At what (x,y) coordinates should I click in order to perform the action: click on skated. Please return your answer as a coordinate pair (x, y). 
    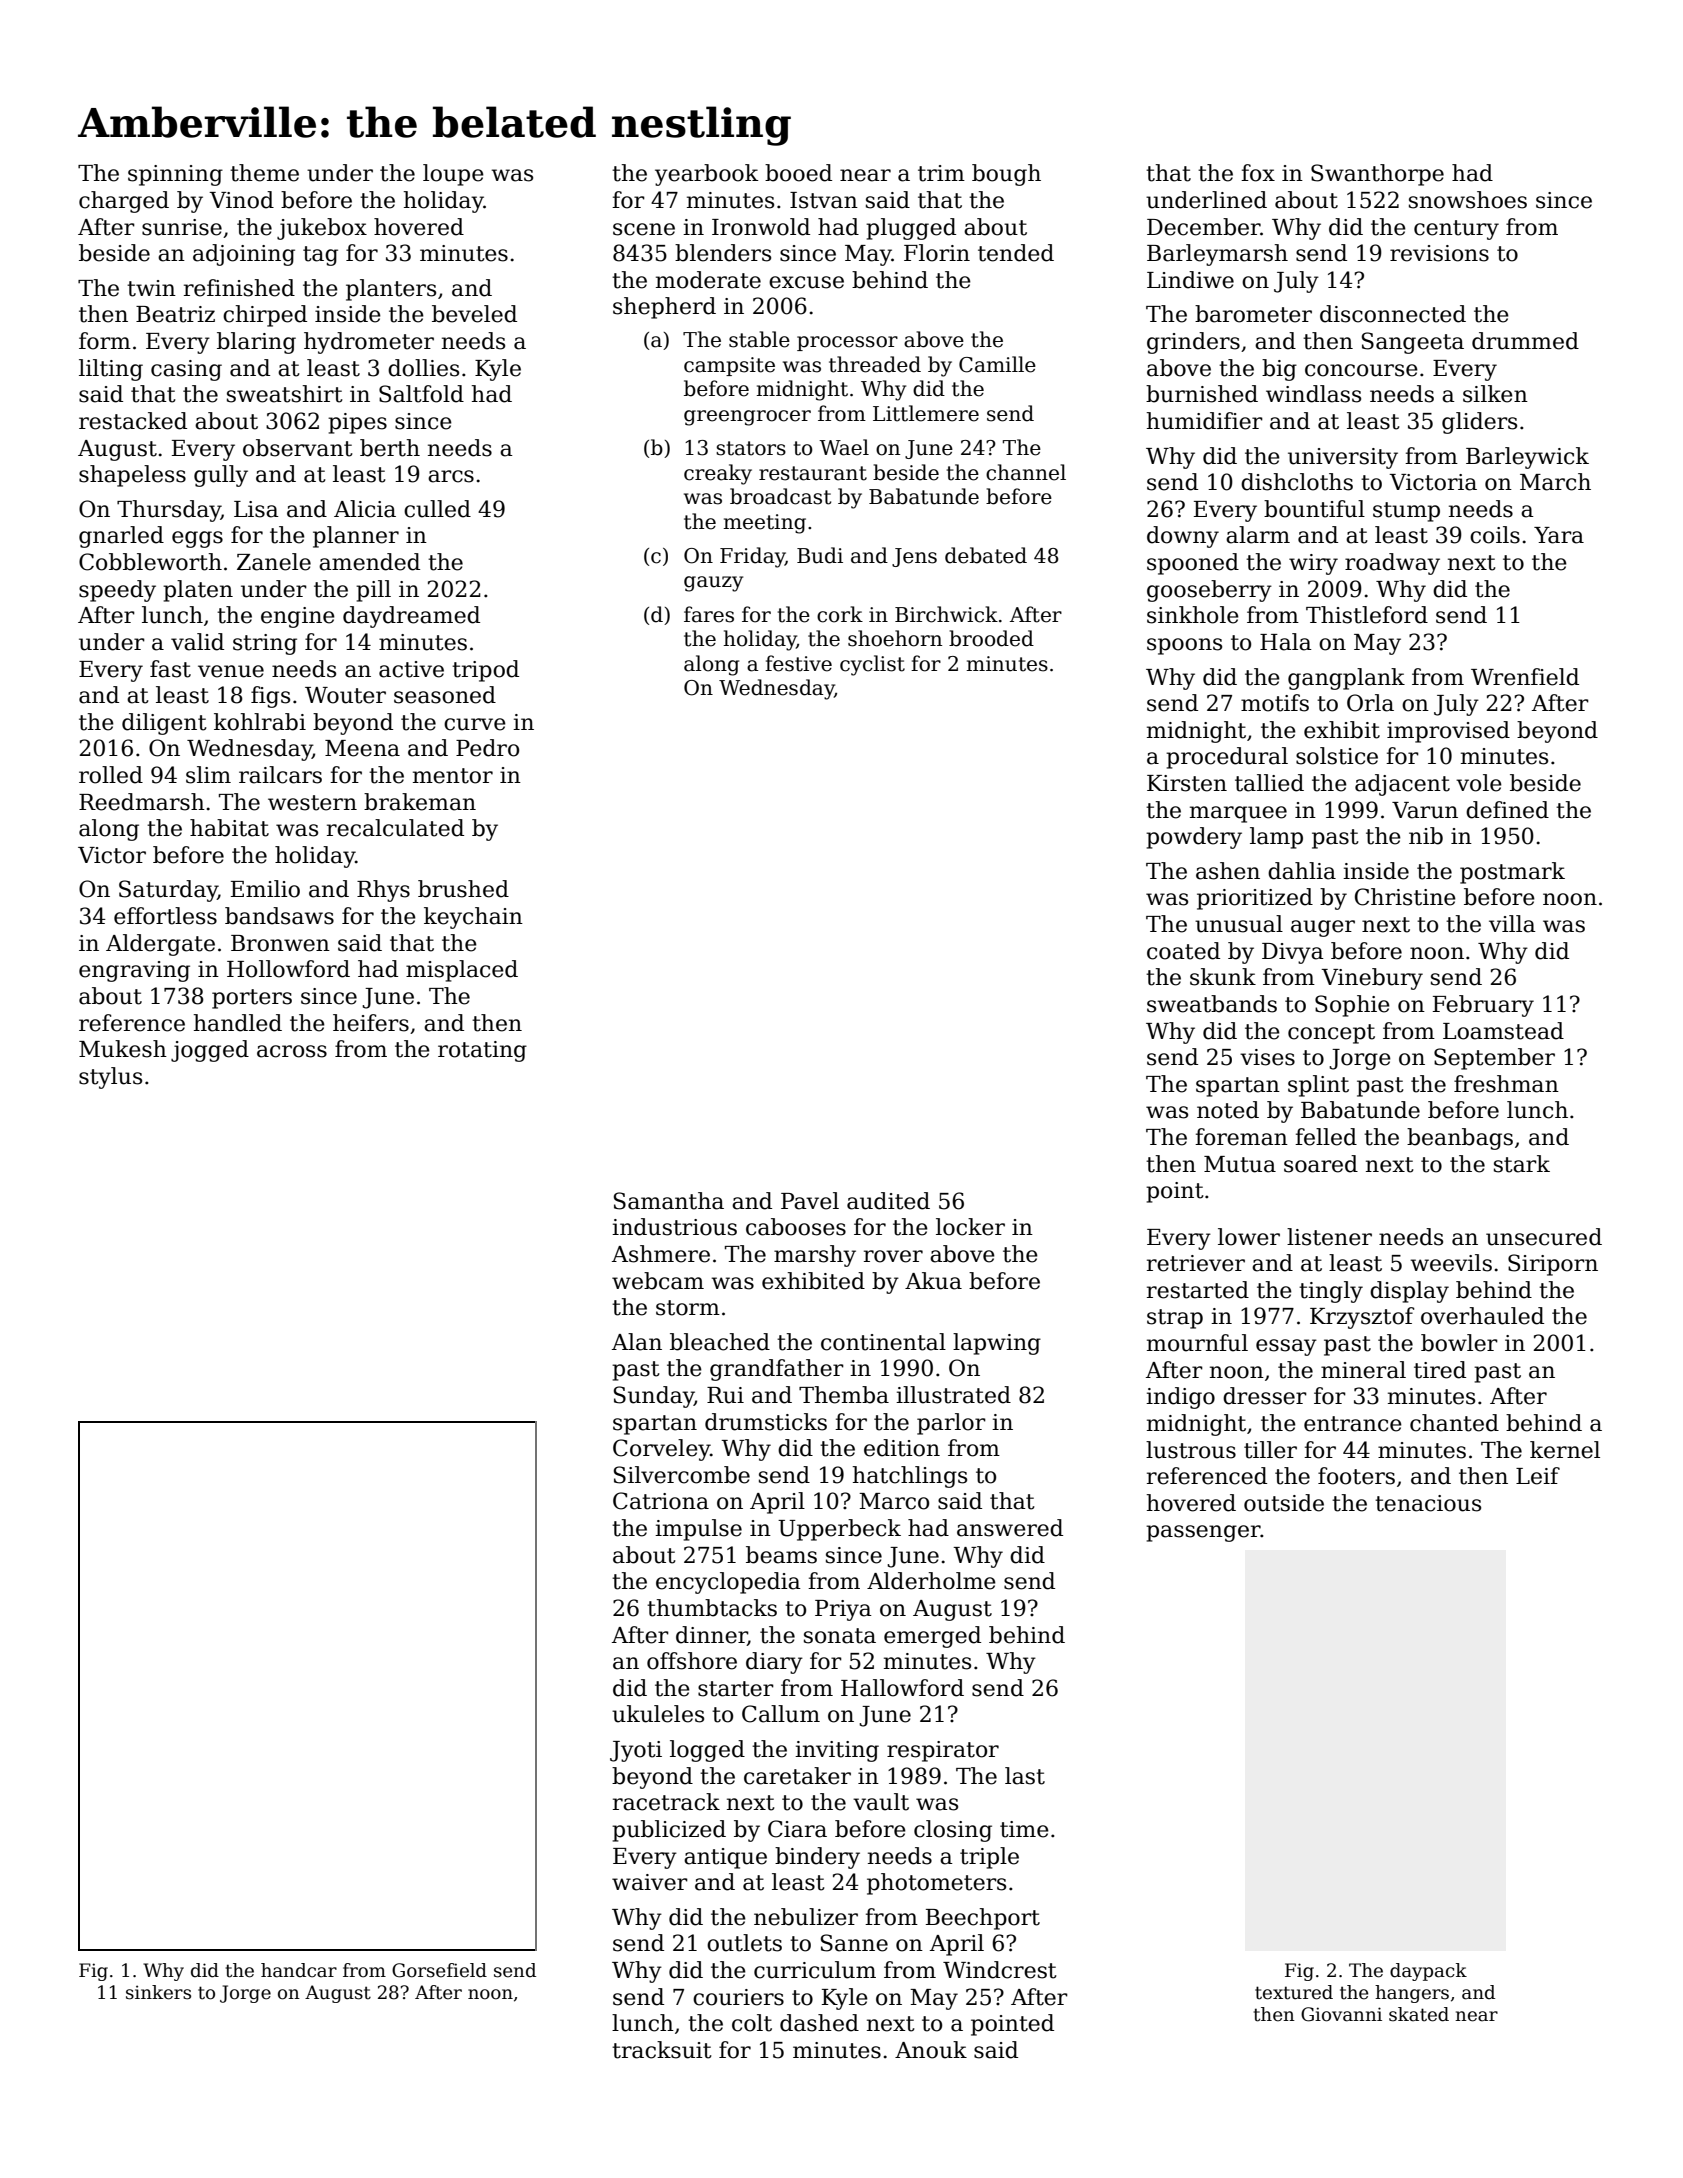
    Looking at the image, I should click on (1419, 2014).
